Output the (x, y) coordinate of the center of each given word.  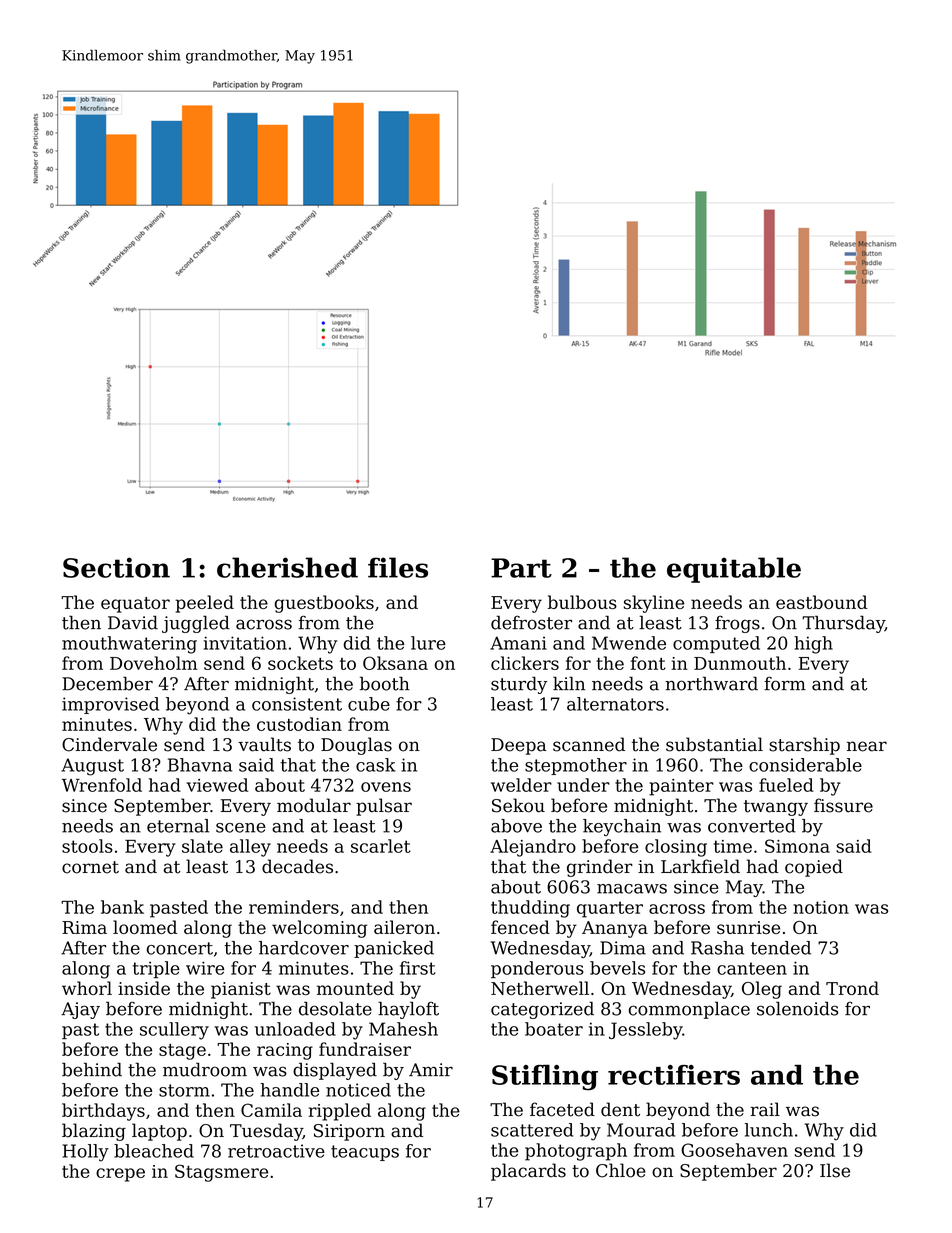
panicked (394, 949)
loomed (145, 927)
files (398, 567)
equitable (734, 570)
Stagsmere (221, 1173)
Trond (852, 988)
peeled (204, 604)
